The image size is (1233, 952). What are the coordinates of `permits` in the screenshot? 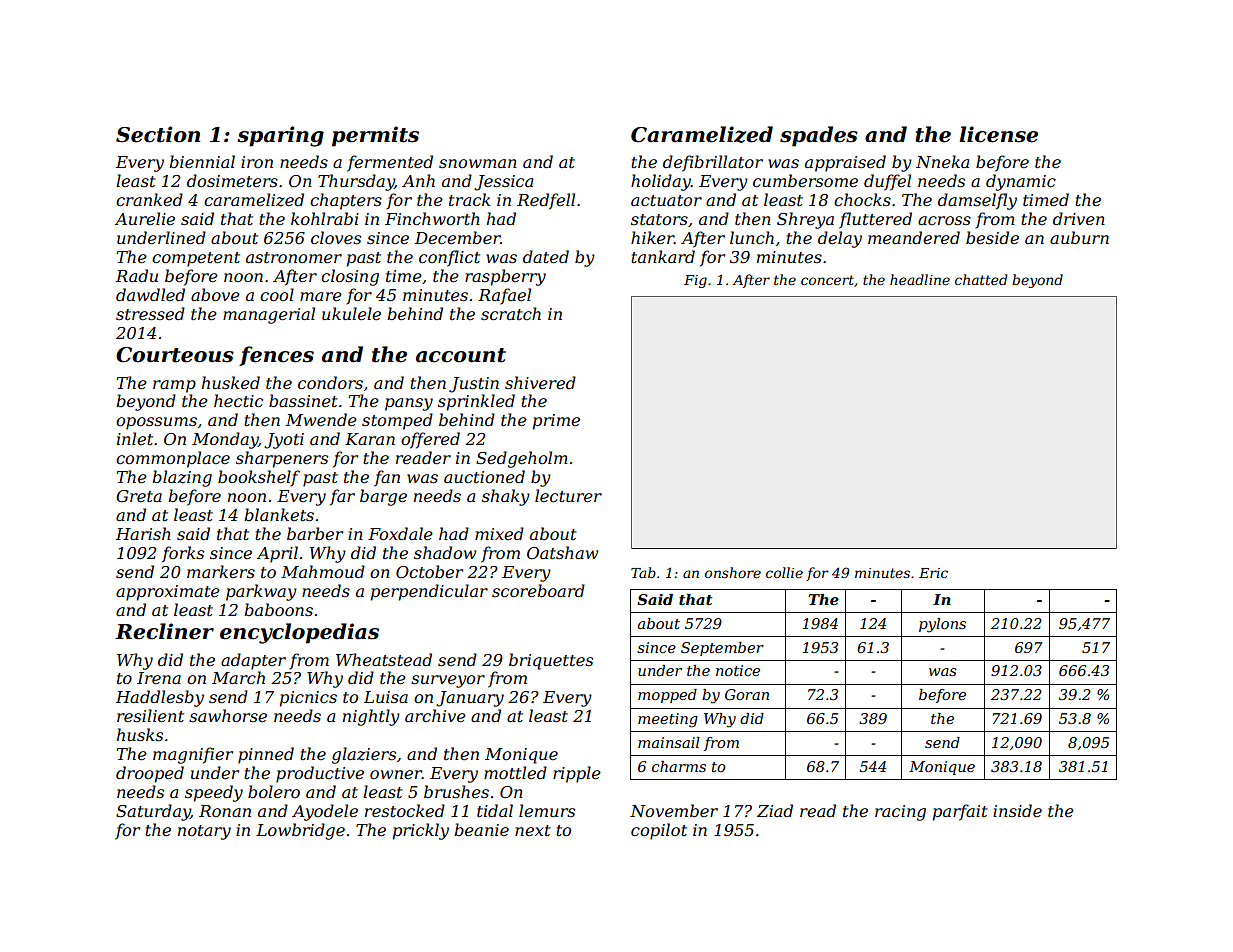 It's located at (375, 136).
